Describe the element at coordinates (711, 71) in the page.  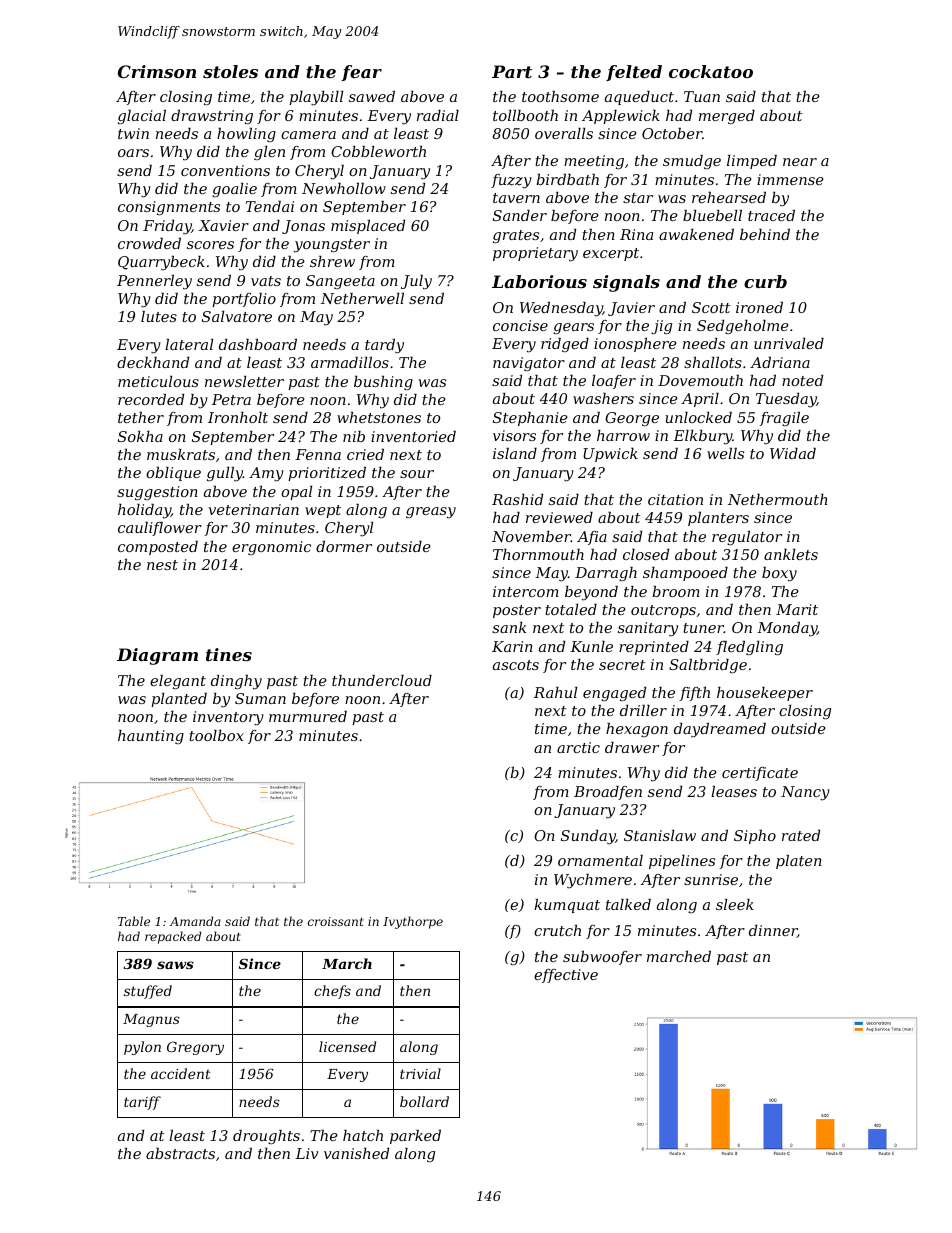
I see `cockatoo` at that location.
